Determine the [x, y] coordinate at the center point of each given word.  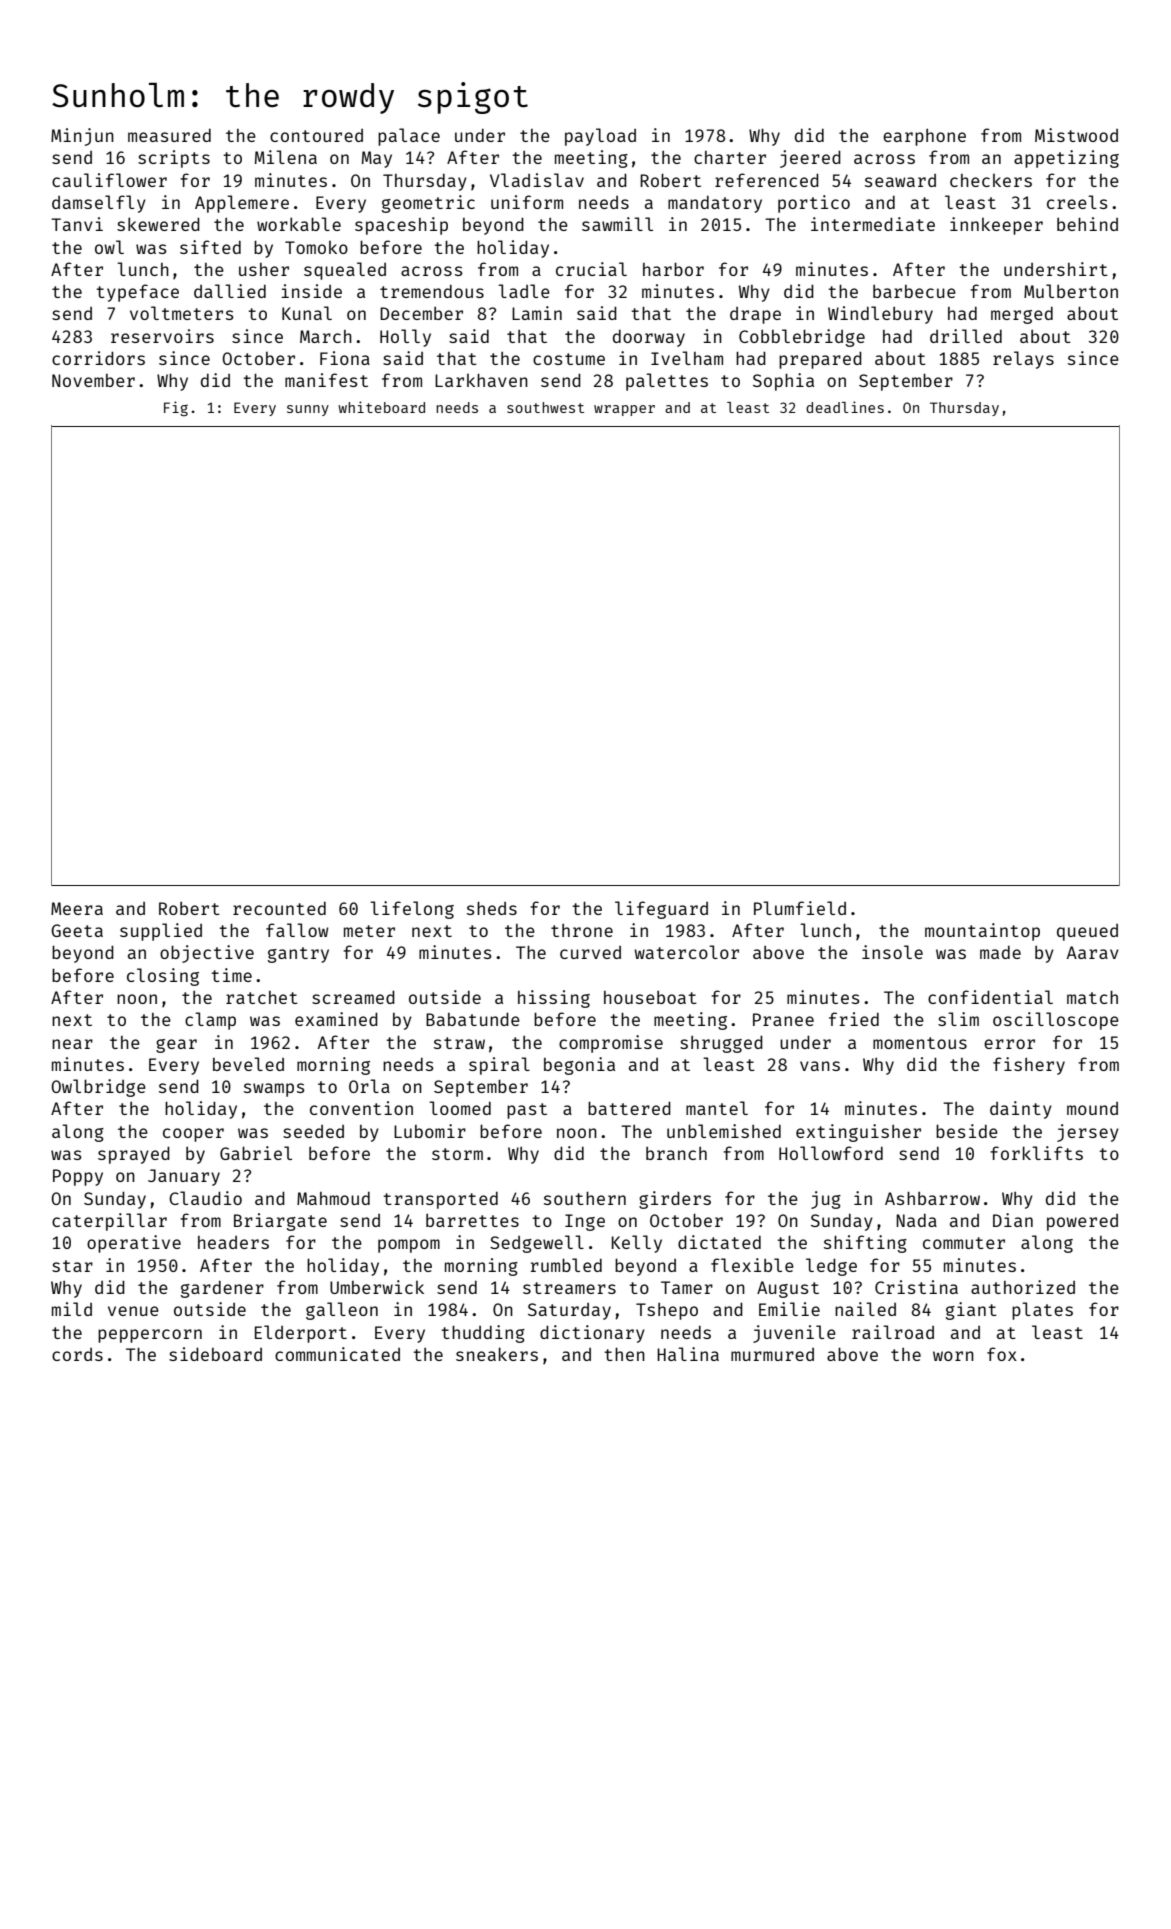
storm [457, 1154]
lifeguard [661, 910]
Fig [176, 408]
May [377, 159]
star [72, 1266]
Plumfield [800, 908]
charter [730, 157]
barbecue [914, 291]
